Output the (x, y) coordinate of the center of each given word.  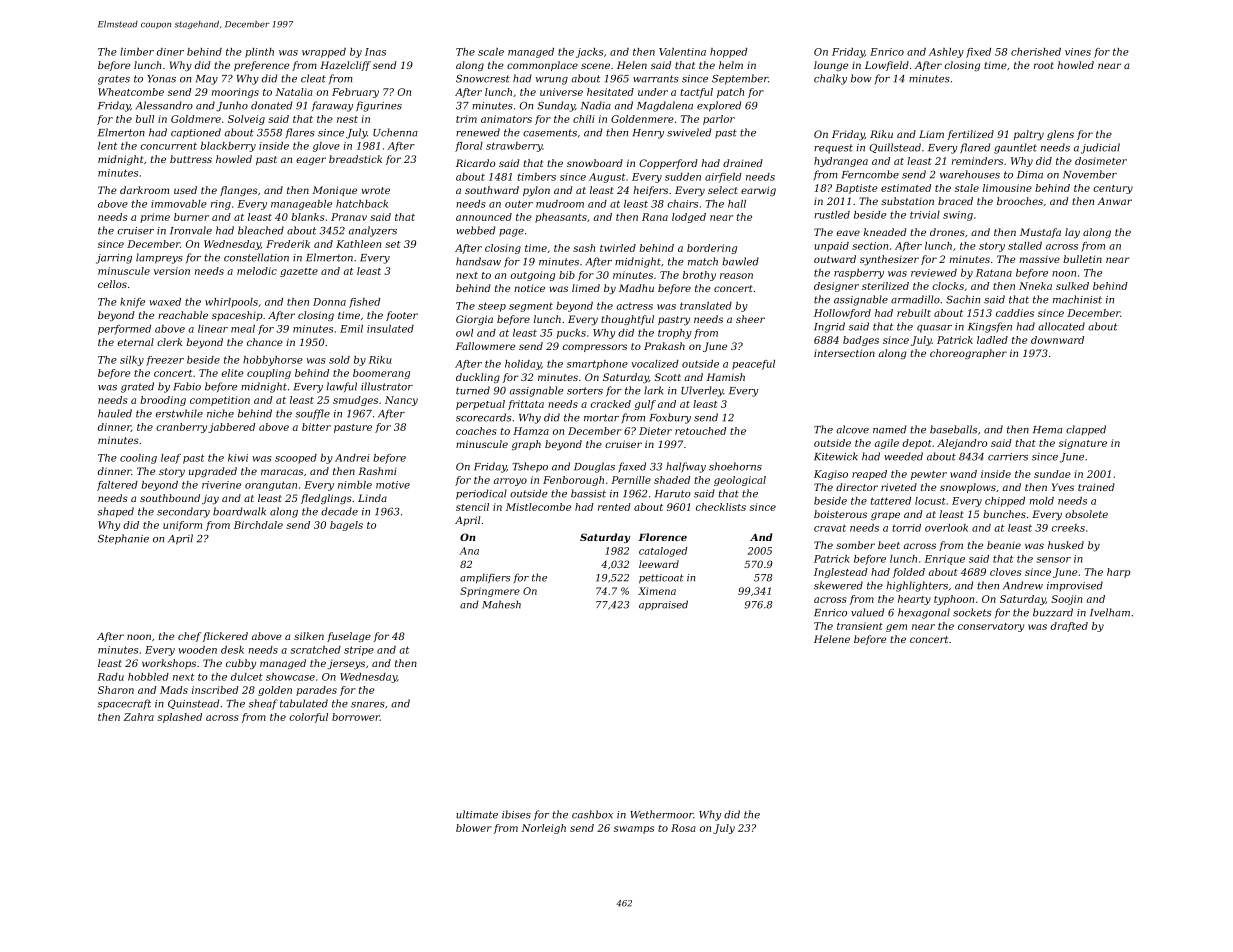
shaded (672, 480)
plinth (259, 53)
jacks (589, 53)
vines (1078, 52)
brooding (163, 401)
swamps (634, 830)
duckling (478, 378)
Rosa (683, 828)
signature (1083, 444)
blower (474, 828)
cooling (138, 459)
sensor (1053, 560)
